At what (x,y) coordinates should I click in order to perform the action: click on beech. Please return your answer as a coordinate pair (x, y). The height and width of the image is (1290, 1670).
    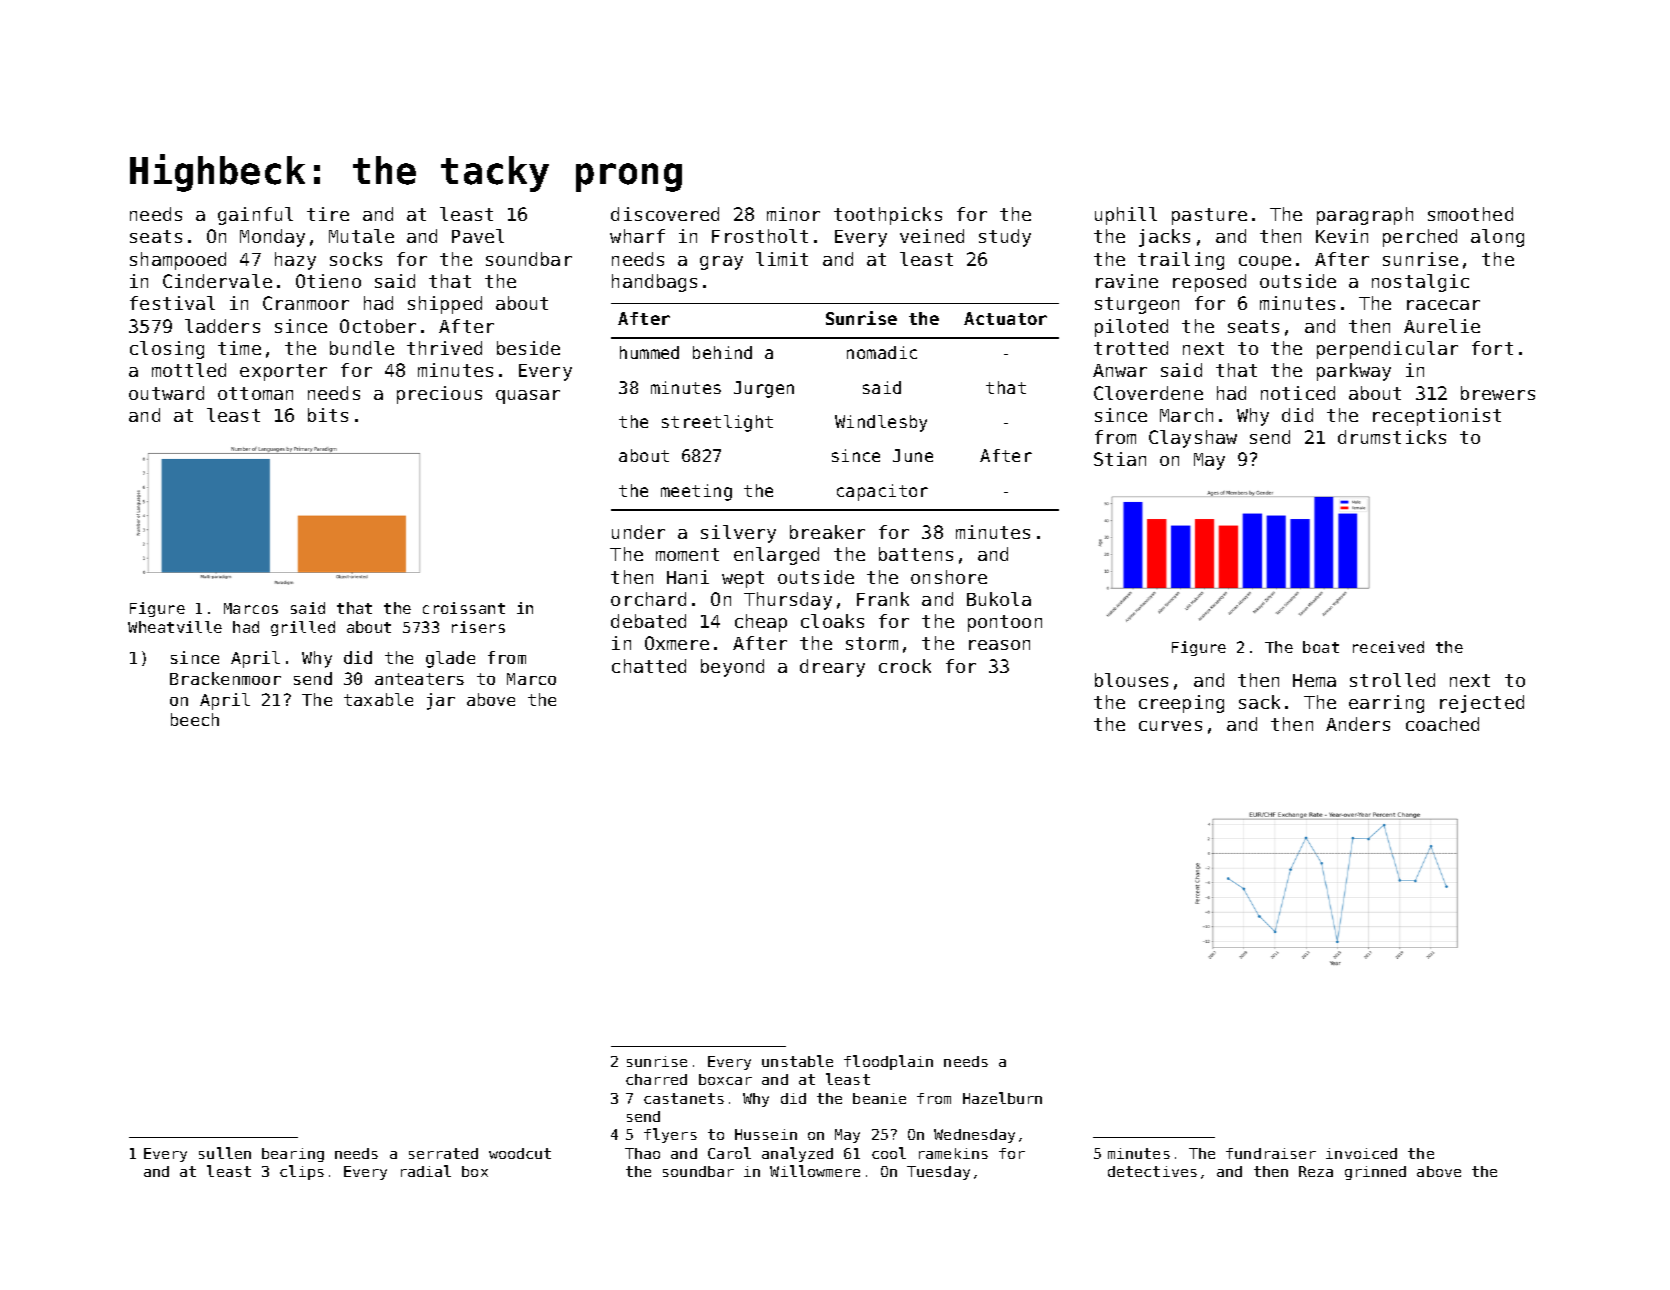
    Looking at the image, I should click on (195, 719).
